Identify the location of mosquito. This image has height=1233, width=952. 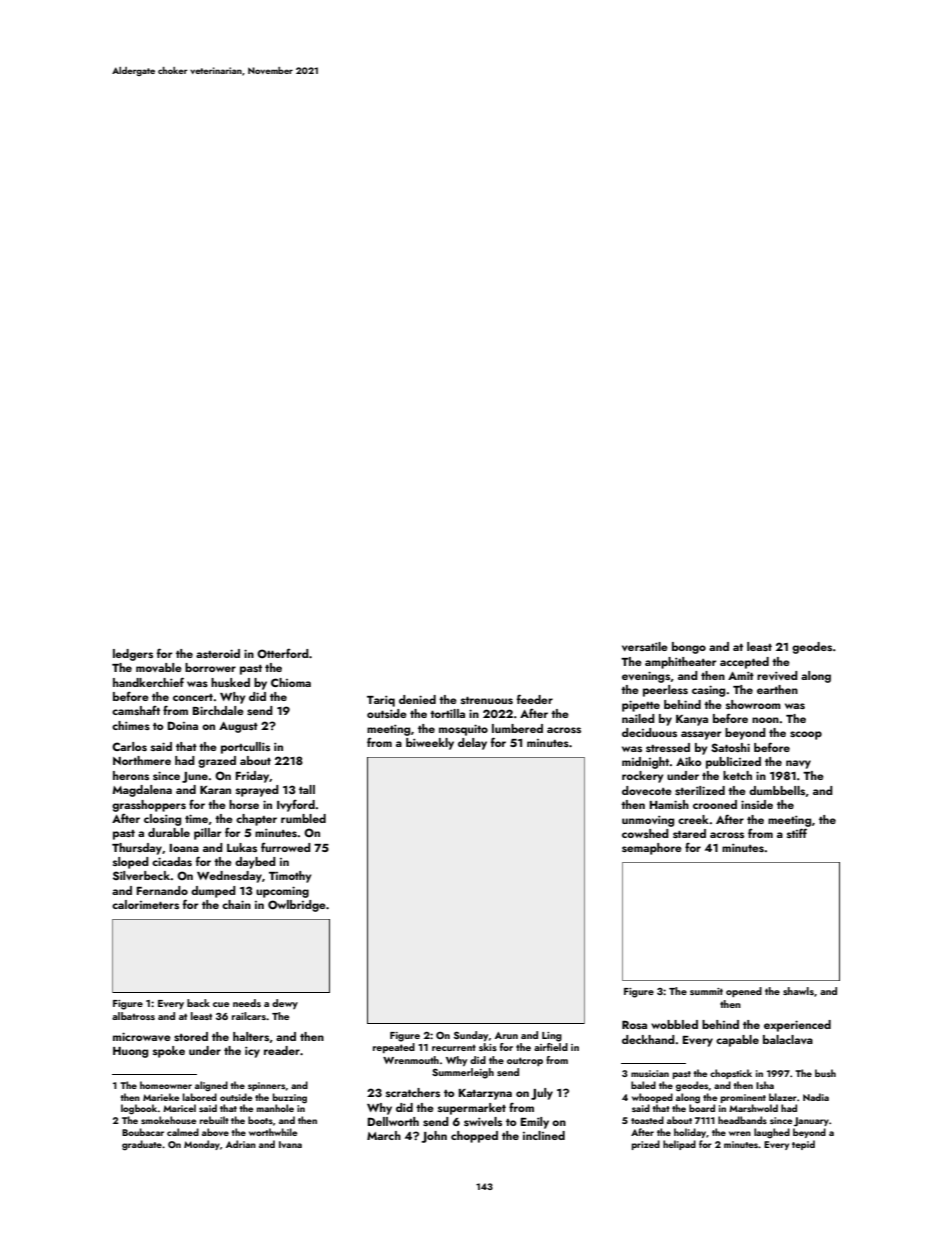
(463, 730).
